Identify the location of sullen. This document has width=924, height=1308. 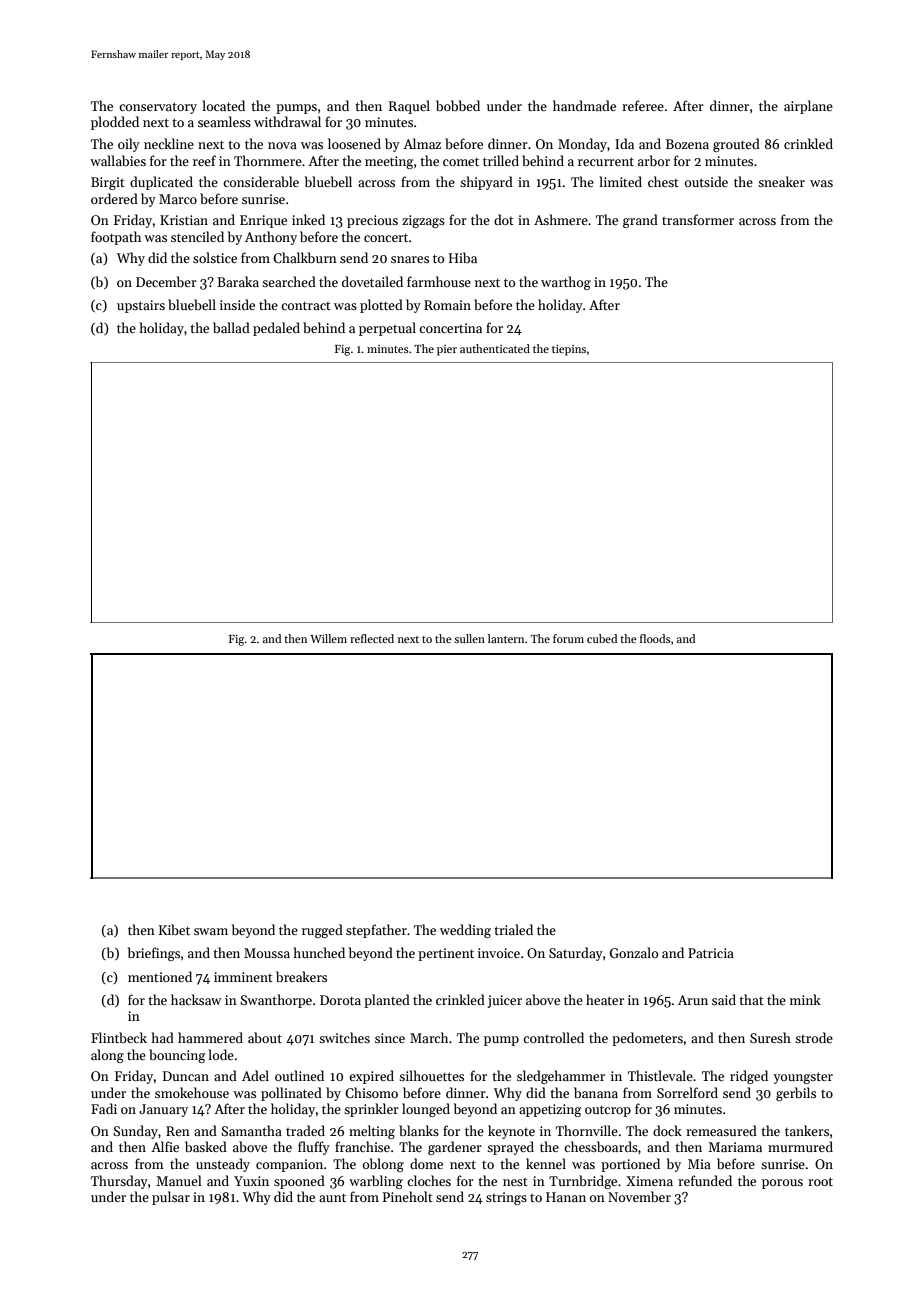
(469, 638).
